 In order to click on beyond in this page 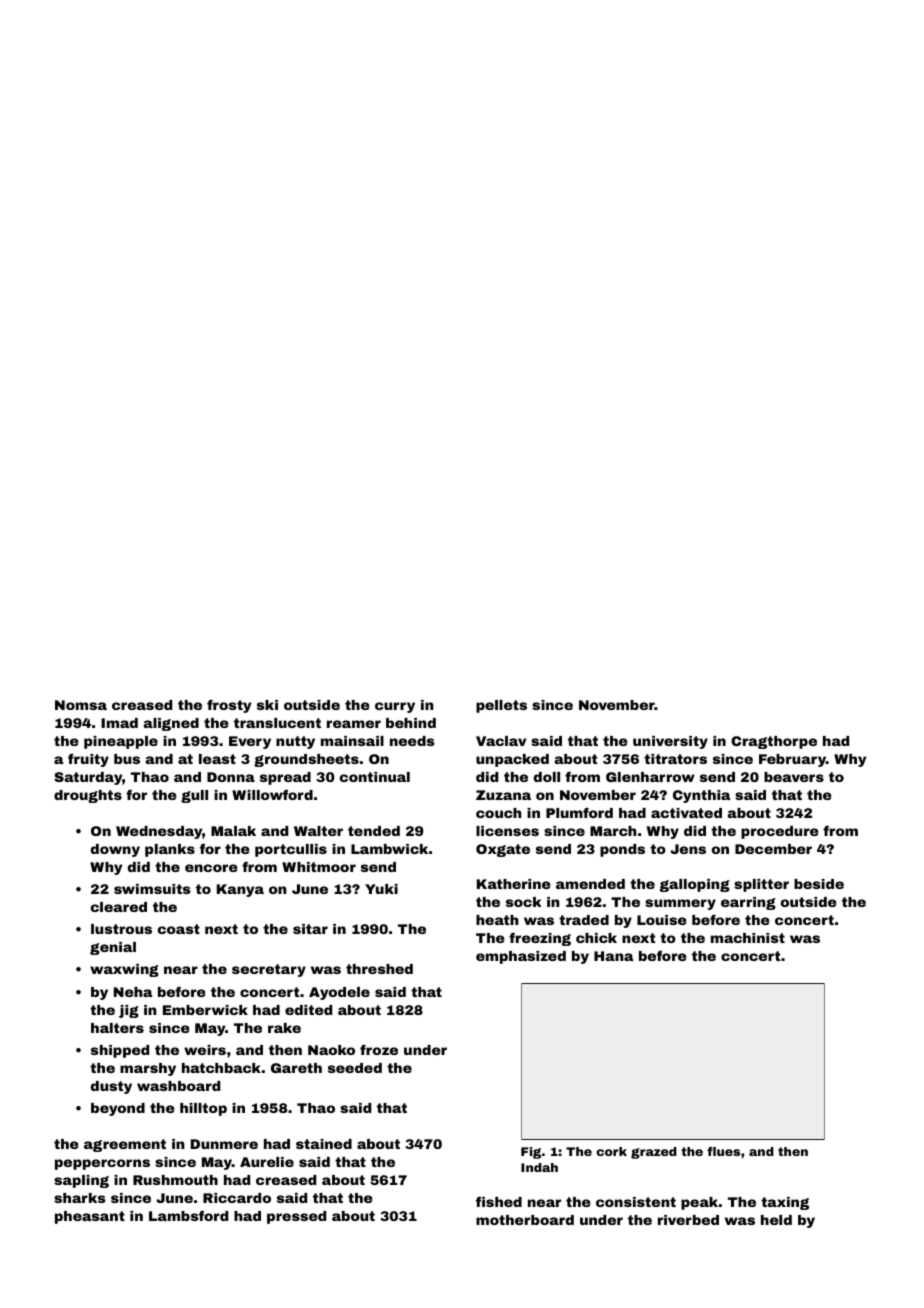, I will do `click(118, 1109)`.
